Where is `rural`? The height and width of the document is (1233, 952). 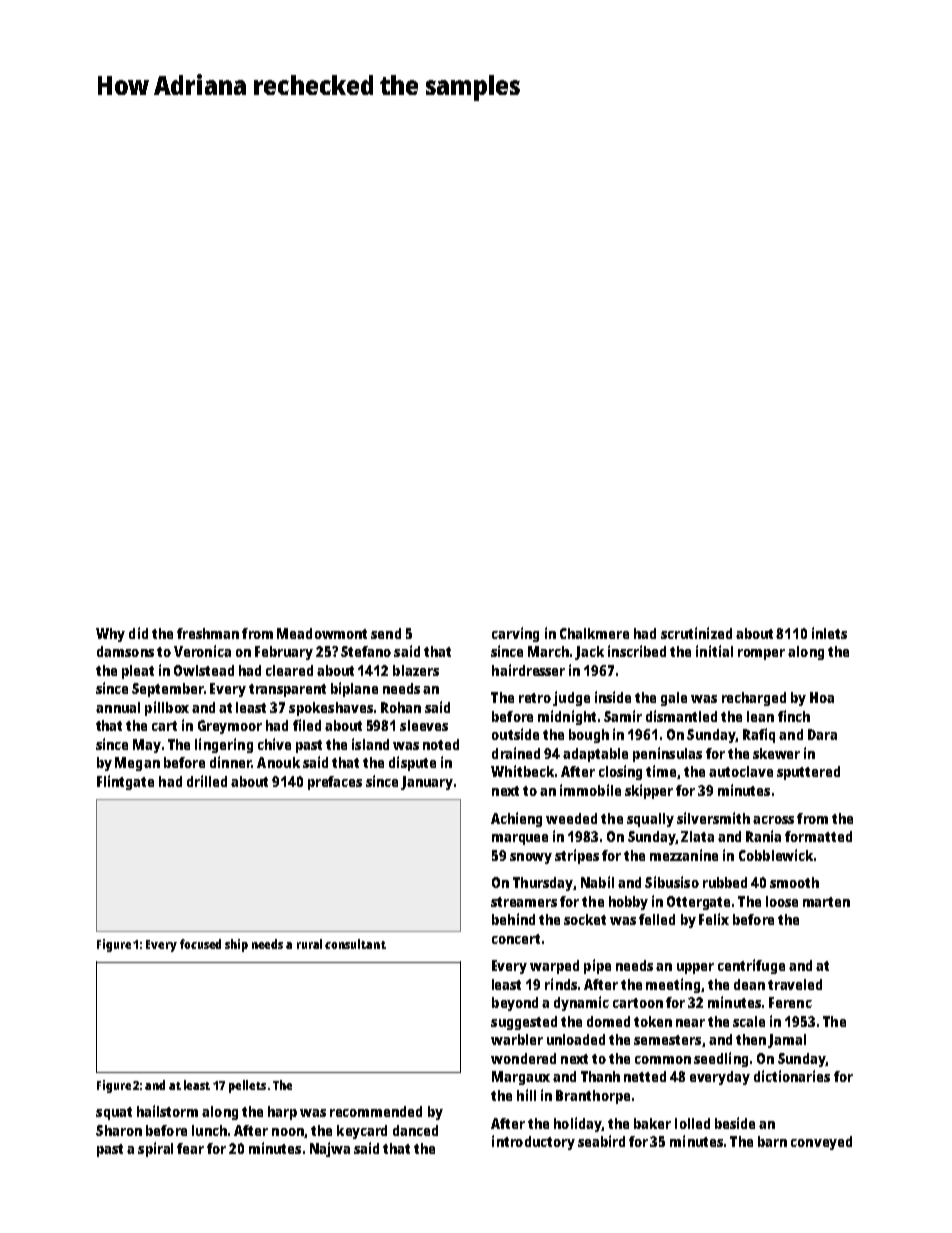
rural is located at coordinates (309, 944).
